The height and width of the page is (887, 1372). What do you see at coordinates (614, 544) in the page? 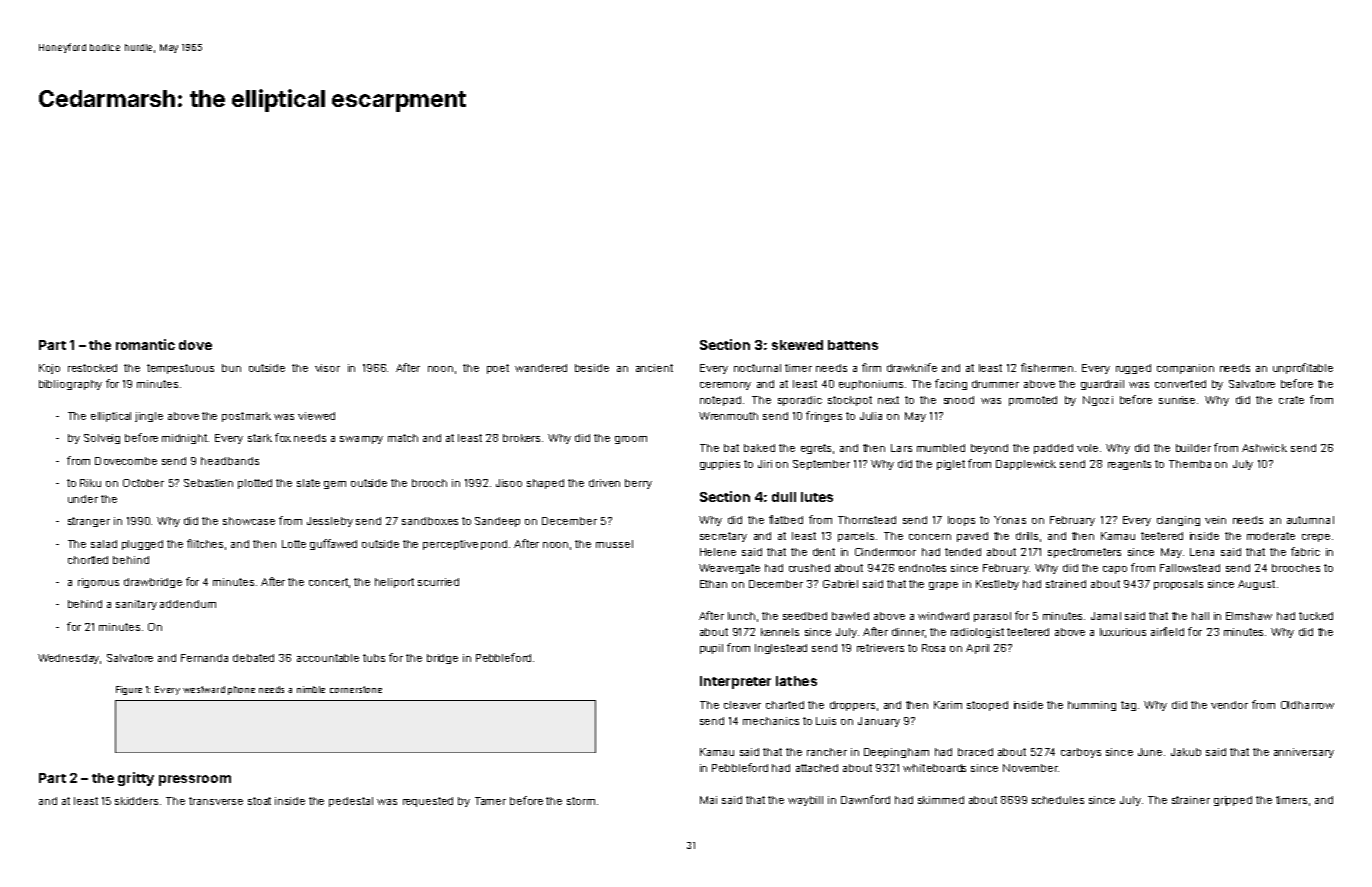
I see `mussel` at bounding box center [614, 544].
